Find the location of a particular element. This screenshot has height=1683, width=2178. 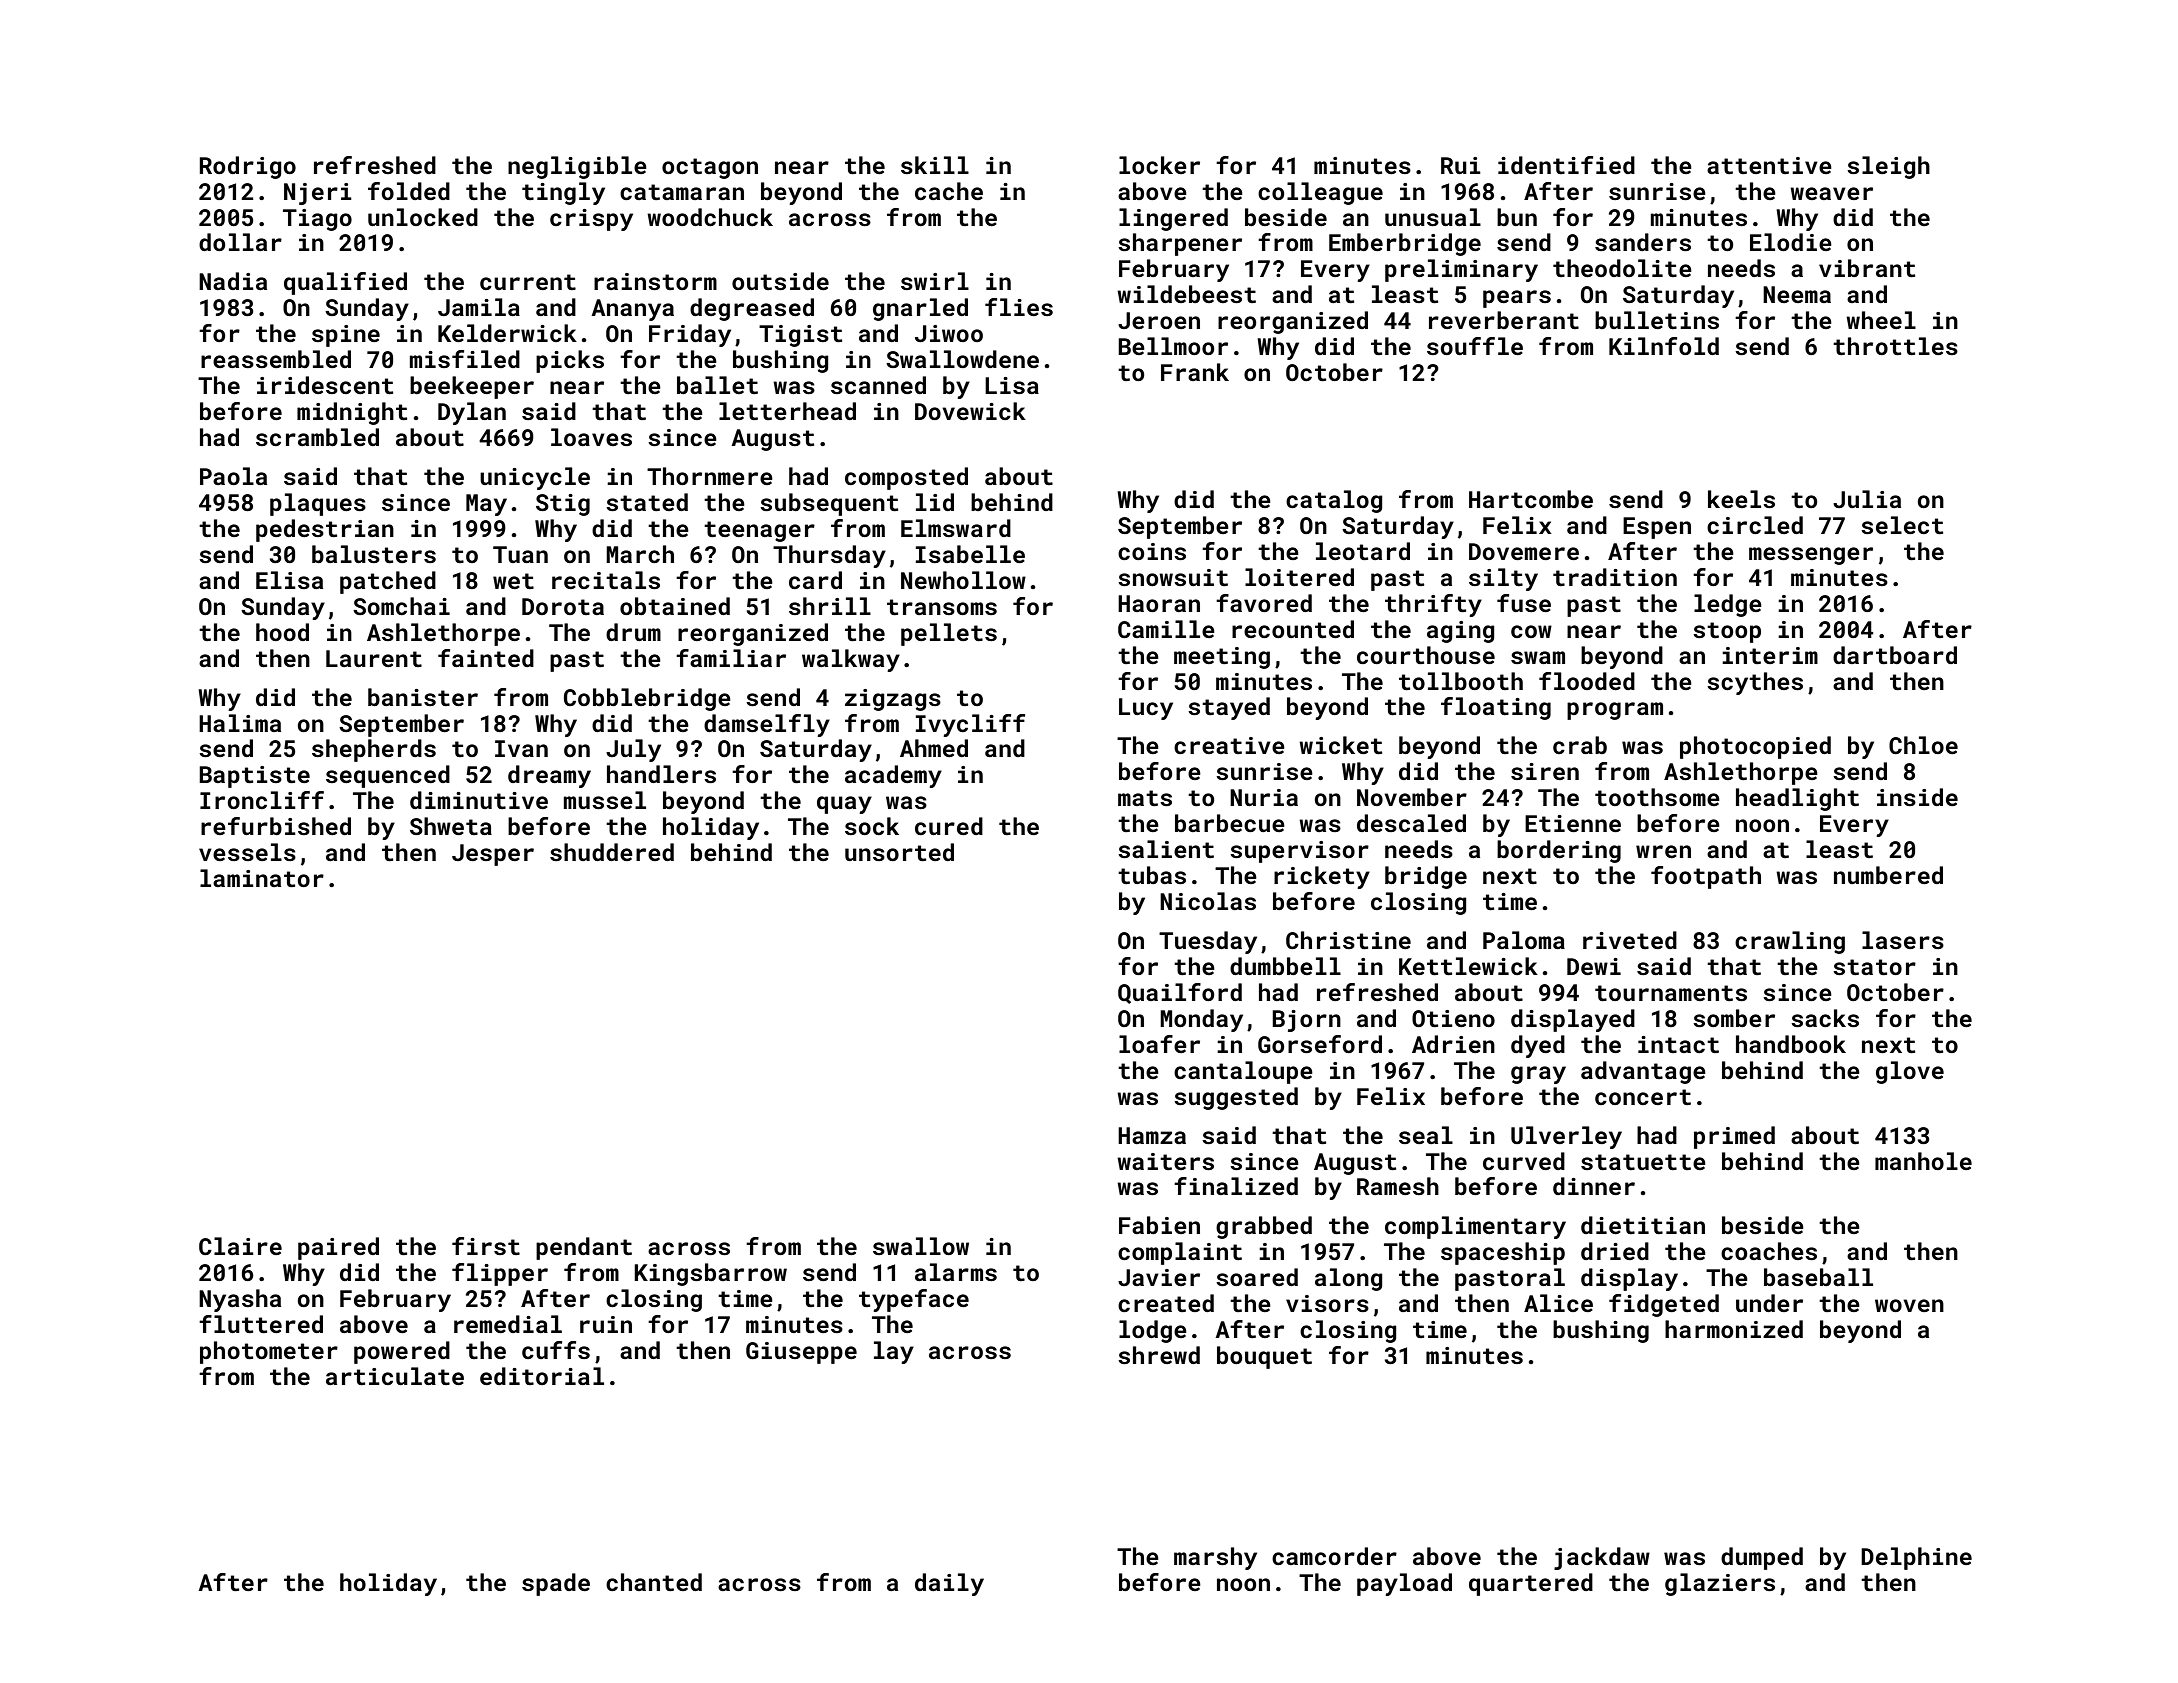

July is located at coordinates (633, 750).
